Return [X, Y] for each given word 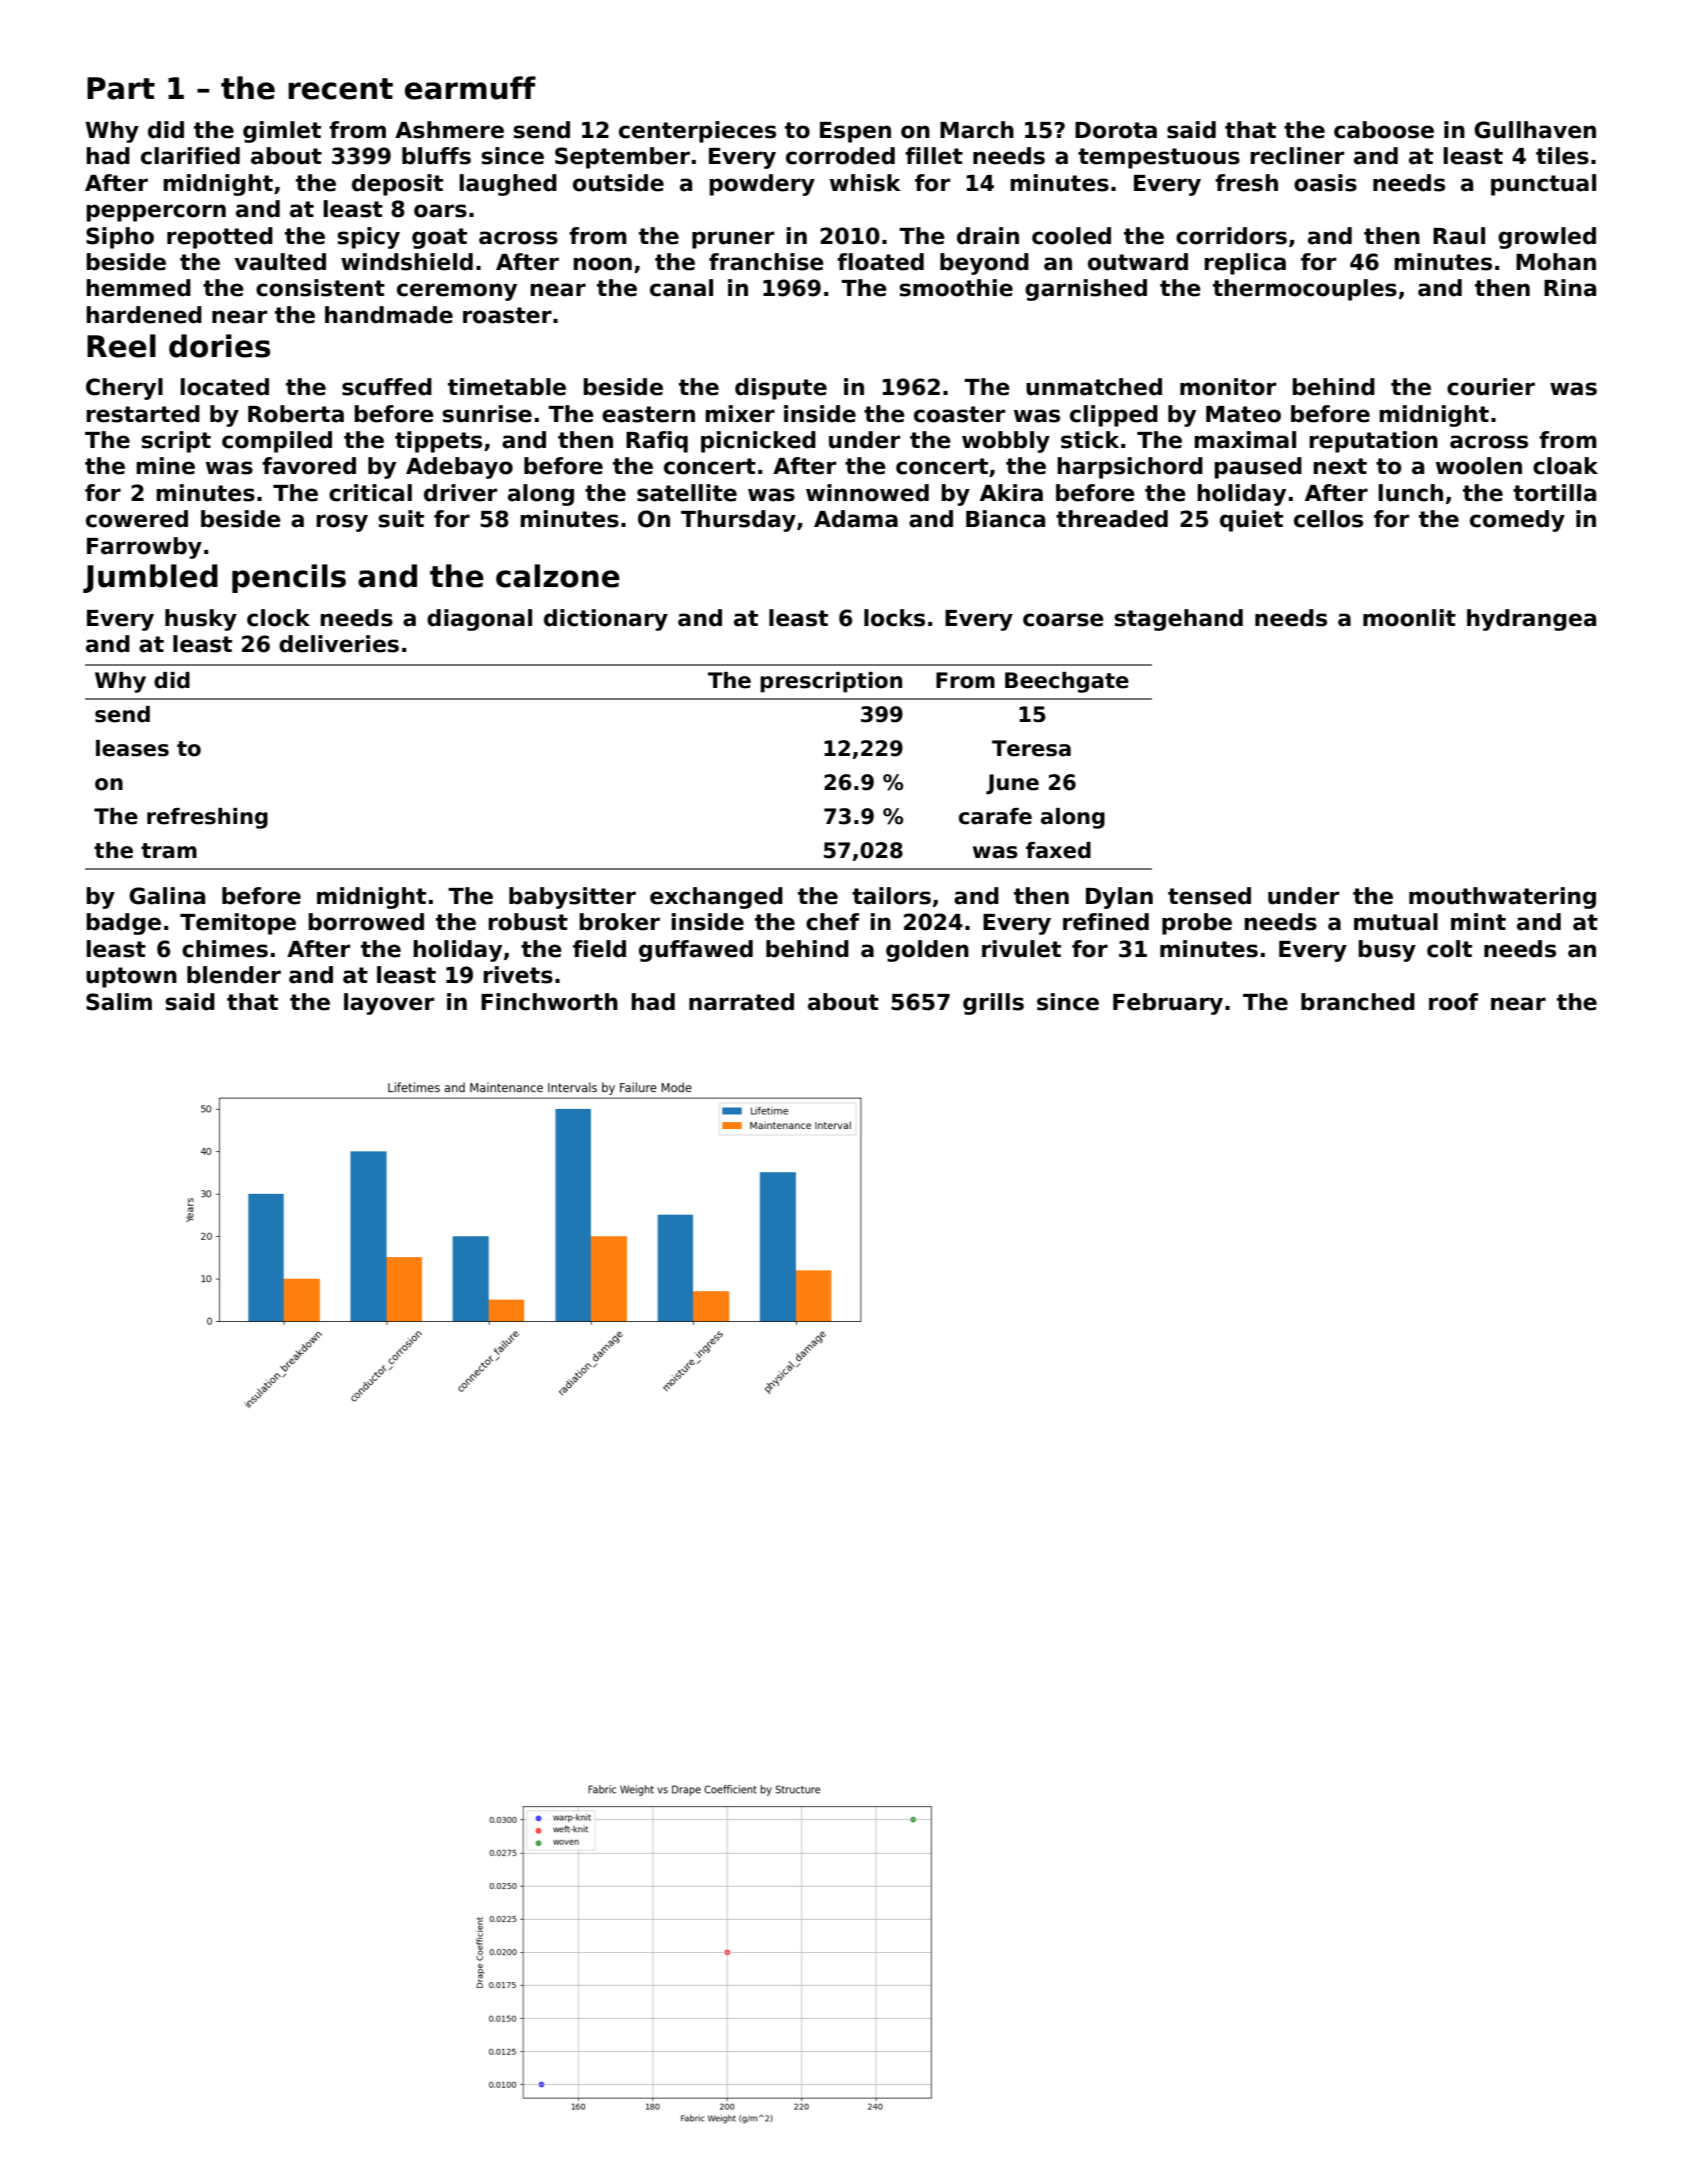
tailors [891, 896]
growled [1547, 238]
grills [993, 1004]
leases [132, 748]
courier [1491, 387]
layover [389, 1004]
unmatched [1094, 387]
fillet [934, 156]
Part [121, 88]
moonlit [1409, 618]
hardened [144, 315]
